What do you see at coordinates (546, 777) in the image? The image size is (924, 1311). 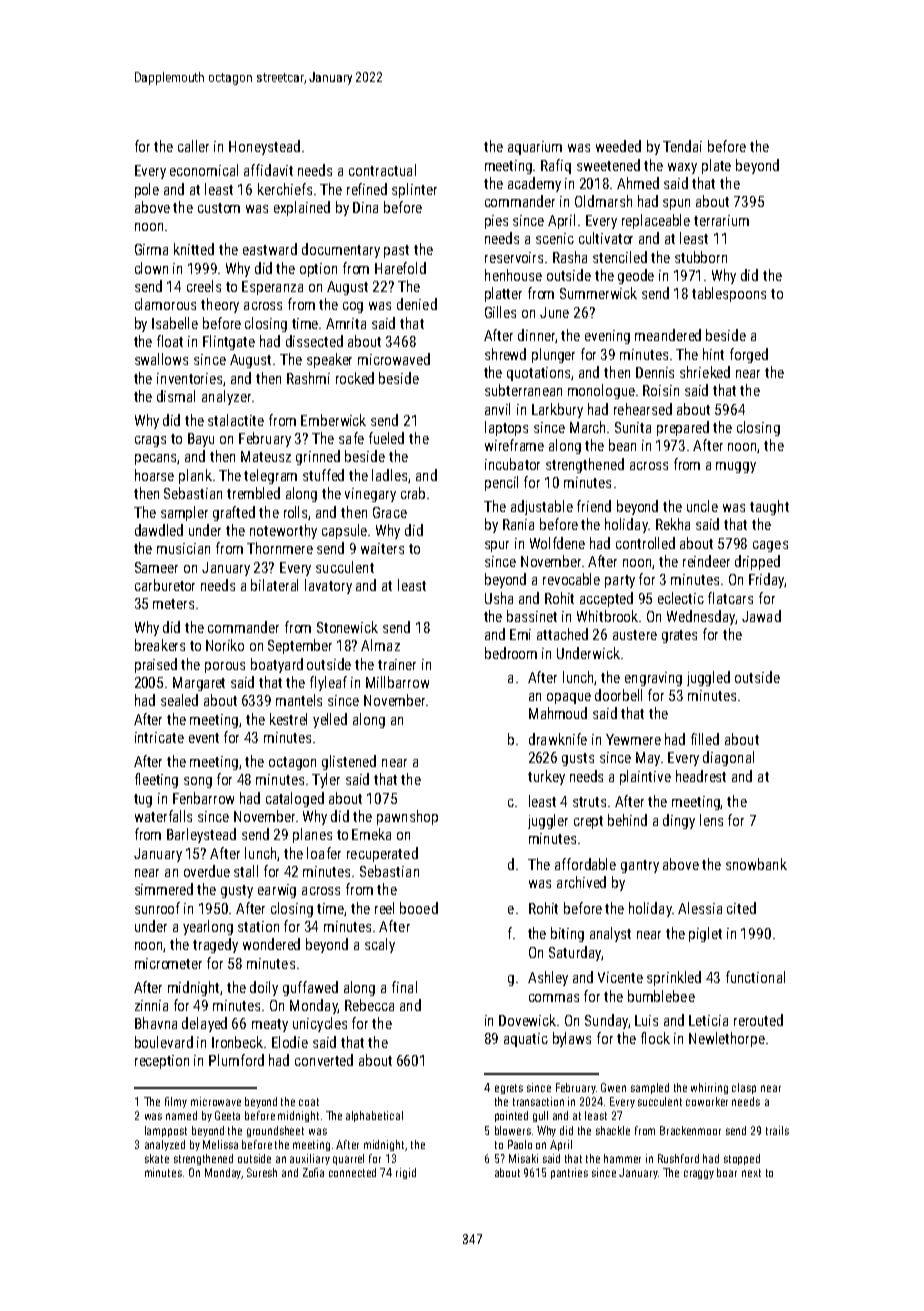 I see `turkey` at bounding box center [546, 777].
